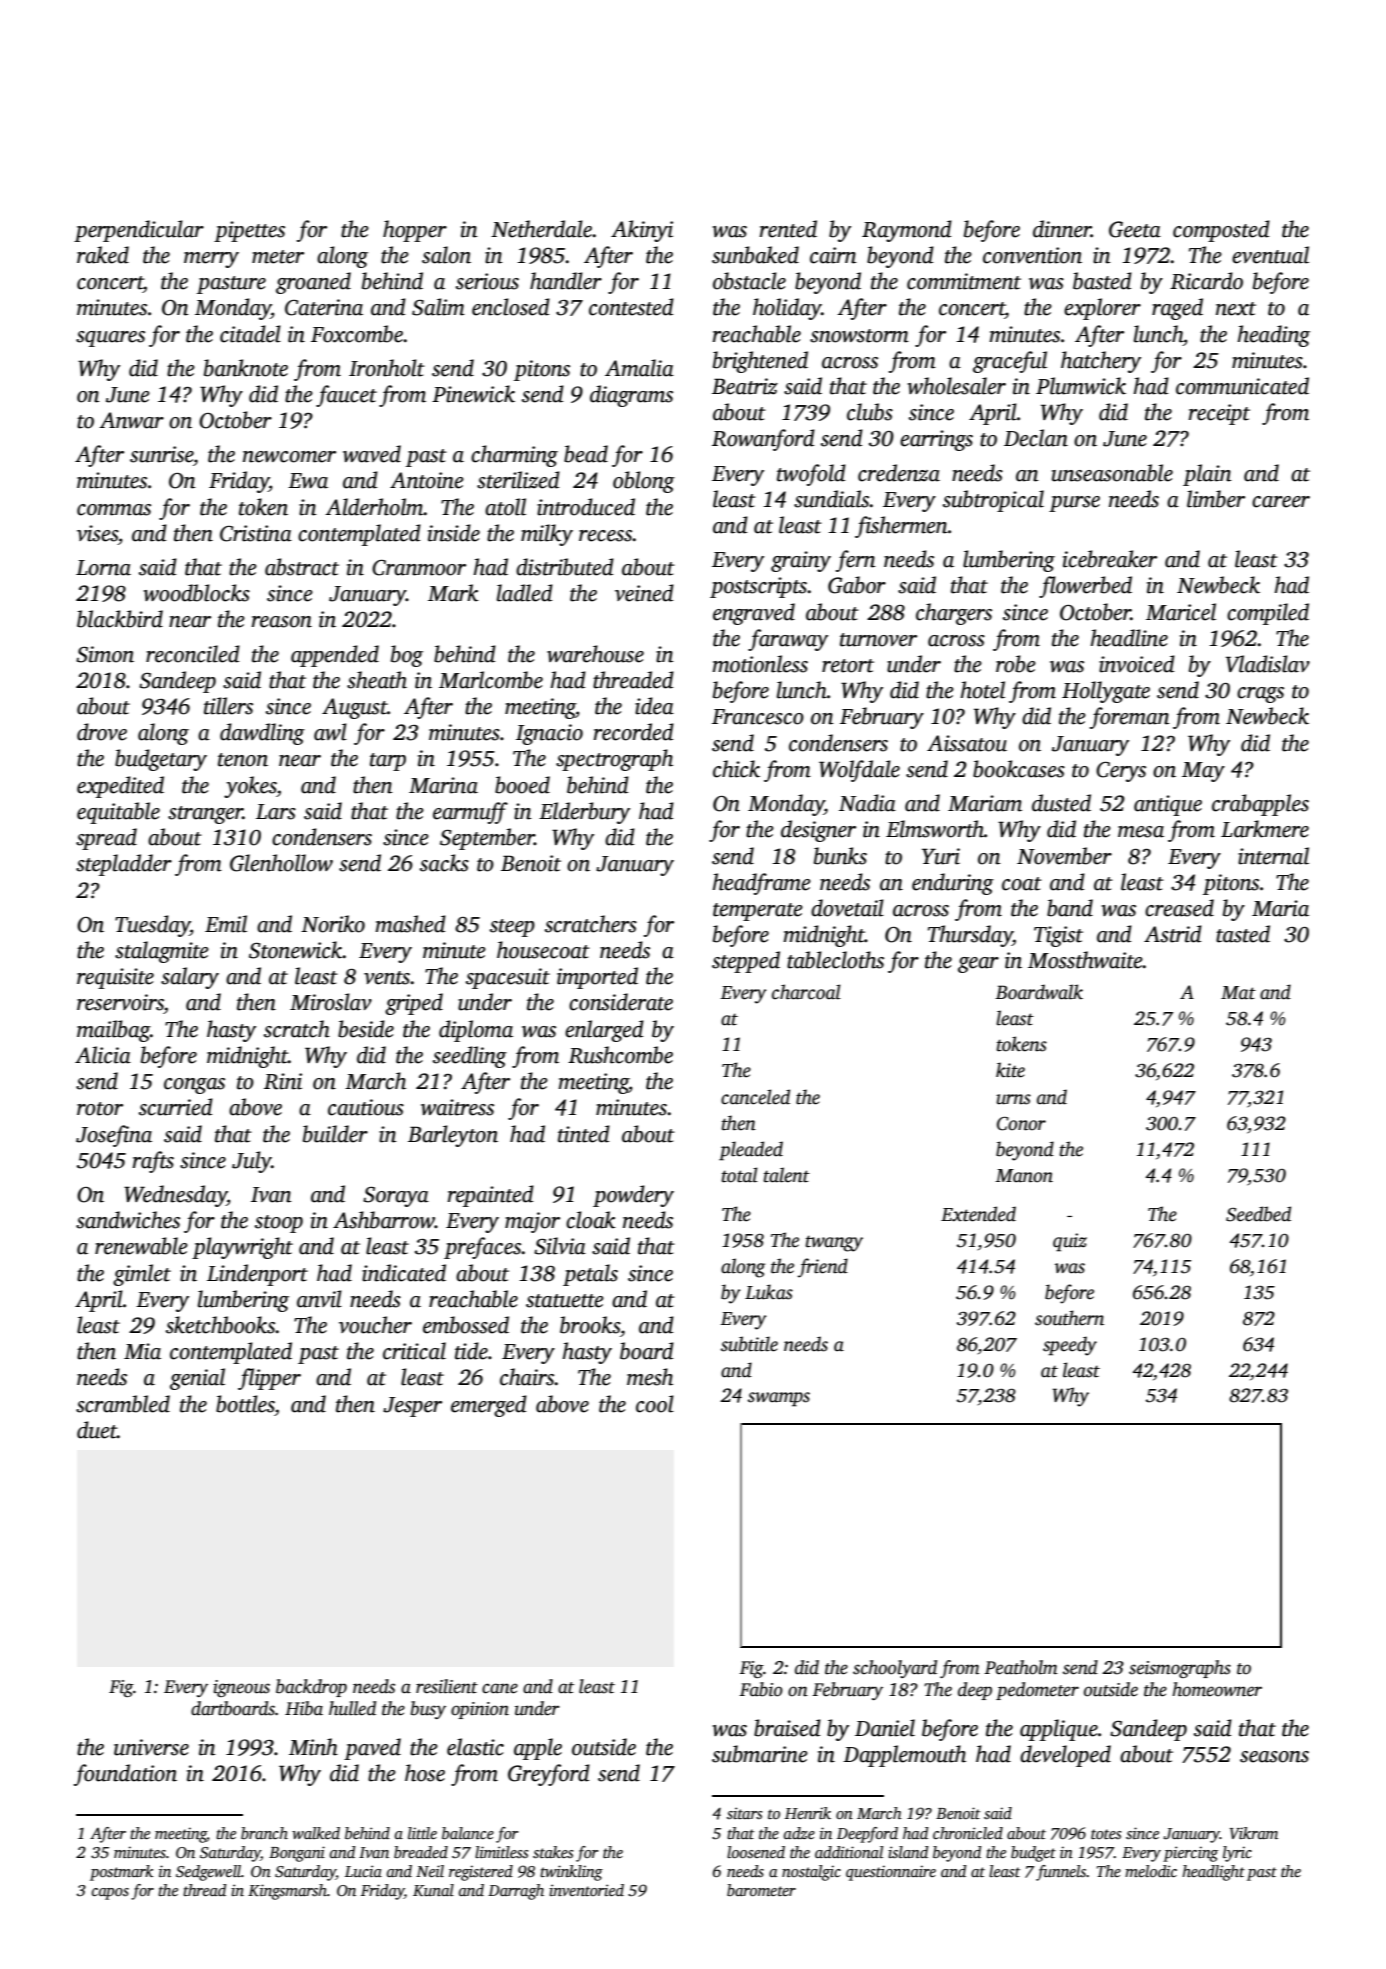 The image size is (1386, 1969). What do you see at coordinates (541, 229) in the image?
I see `Netherdale` at bounding box center [541, 229].
